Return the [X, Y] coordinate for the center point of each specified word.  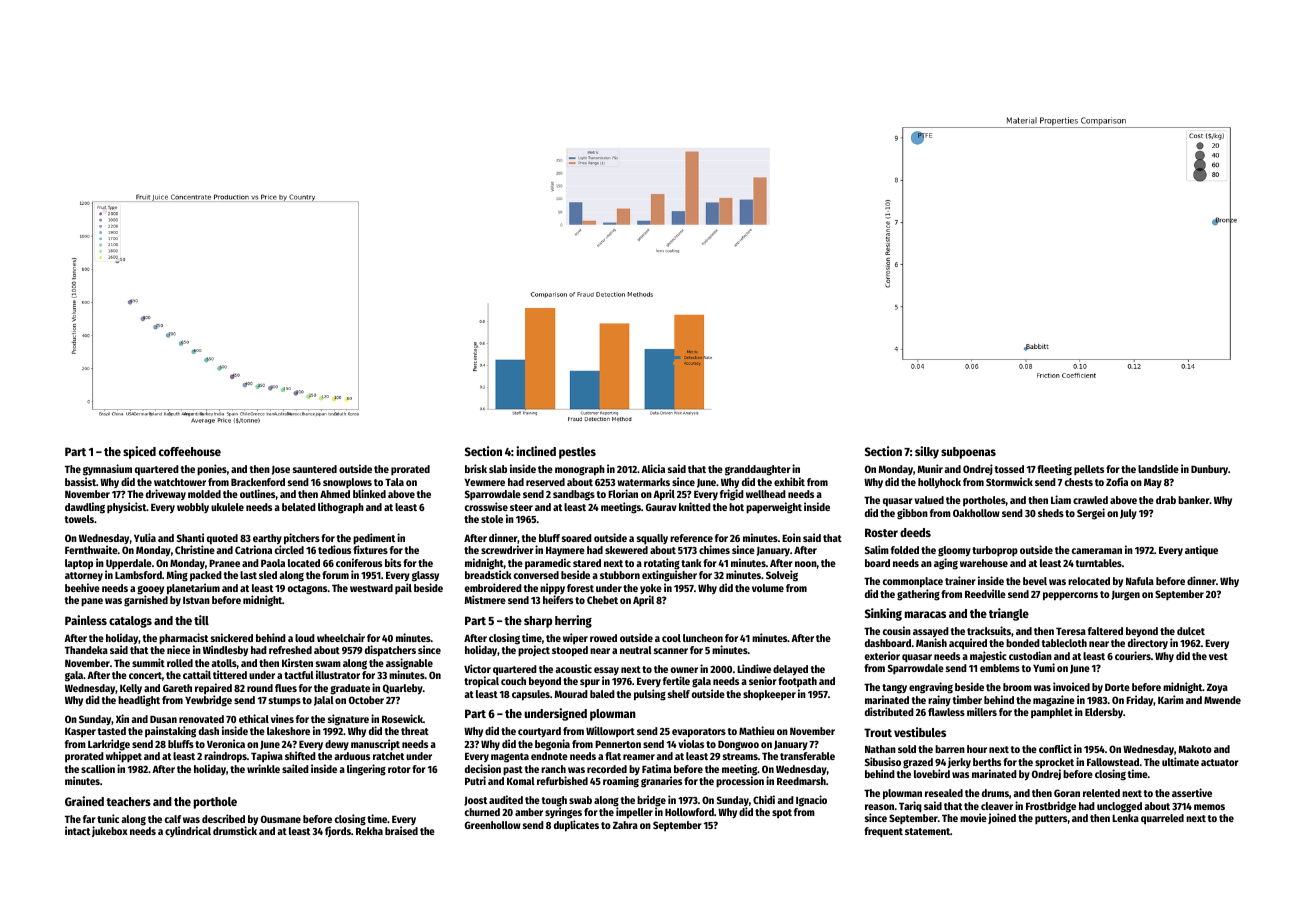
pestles [577, 453]
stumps [285, 702]
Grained [84, 801]
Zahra [625, 825]
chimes [714, 549]
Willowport [610, 731]
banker [1194, 500]
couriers [1133, 655]
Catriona [253, 549]
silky [927, 452]
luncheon [703, 638]
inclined [536, 451]
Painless [86, 620]
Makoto [1195, 749]
